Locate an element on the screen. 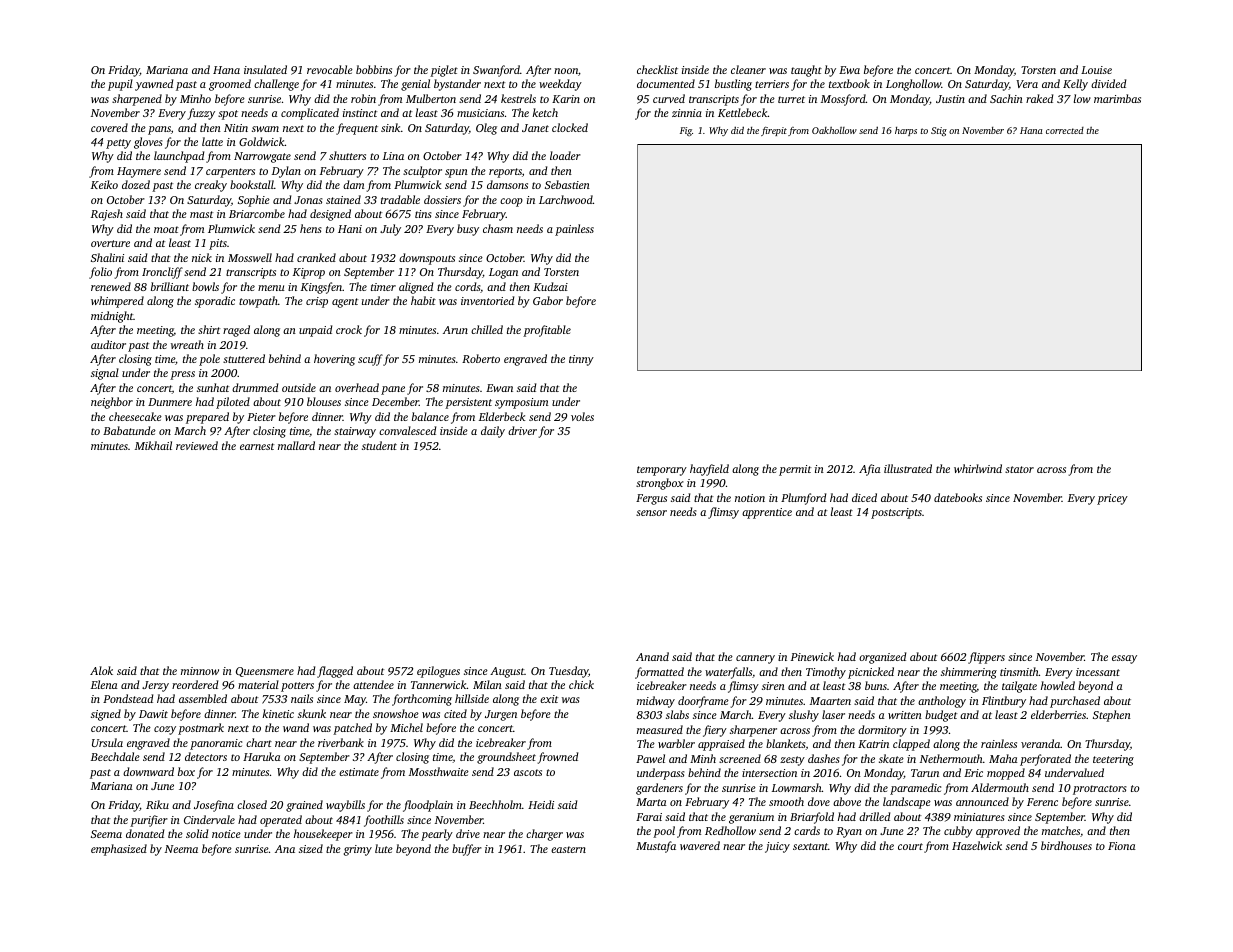  dozed is located at coordinates (136, 184).
